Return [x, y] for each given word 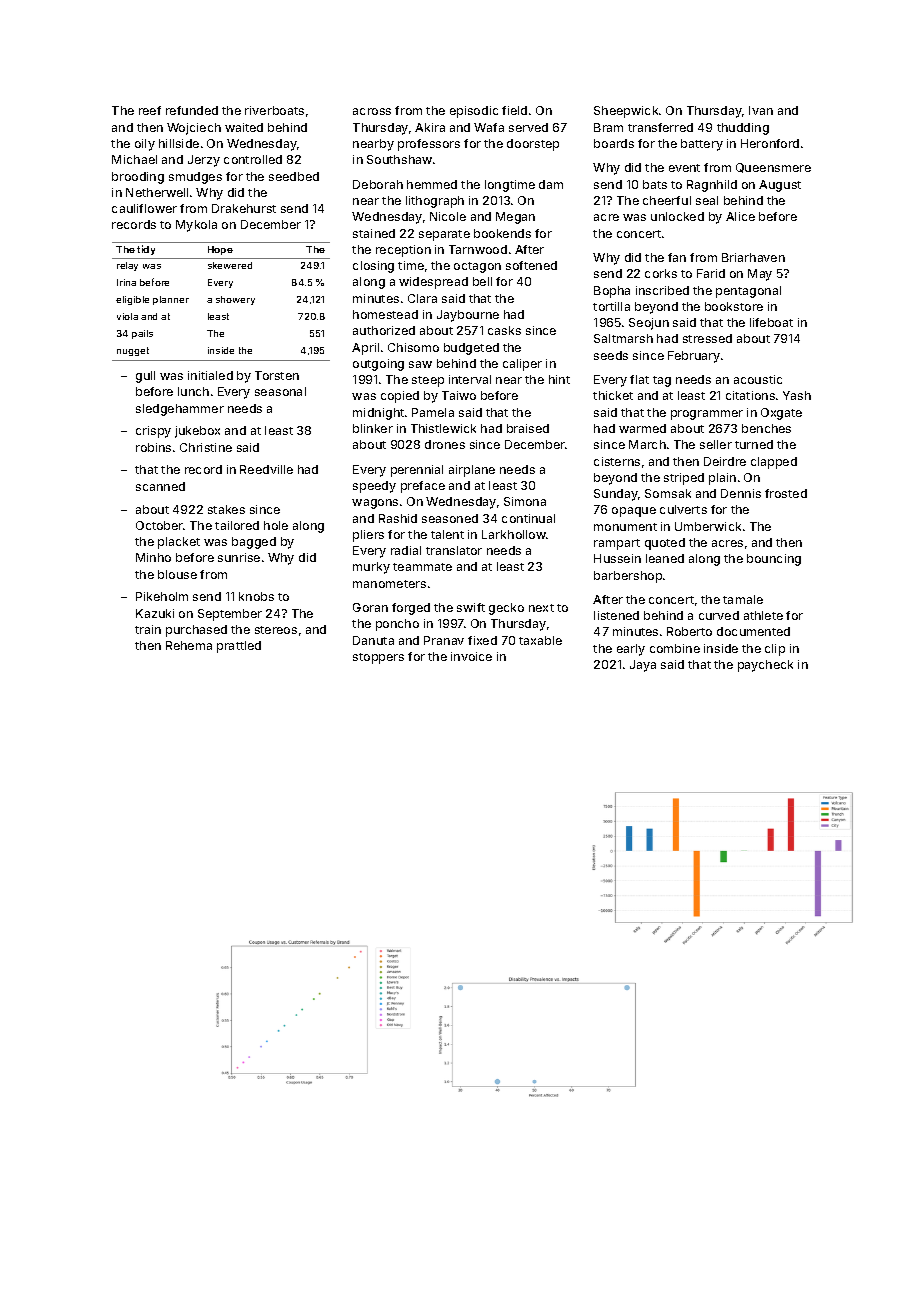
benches [766, 428]
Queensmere [773, 168]
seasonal [280, 391]
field [514, 110]
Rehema [189, 645]
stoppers [378, 658]
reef [150, 110]
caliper [522, 365]
